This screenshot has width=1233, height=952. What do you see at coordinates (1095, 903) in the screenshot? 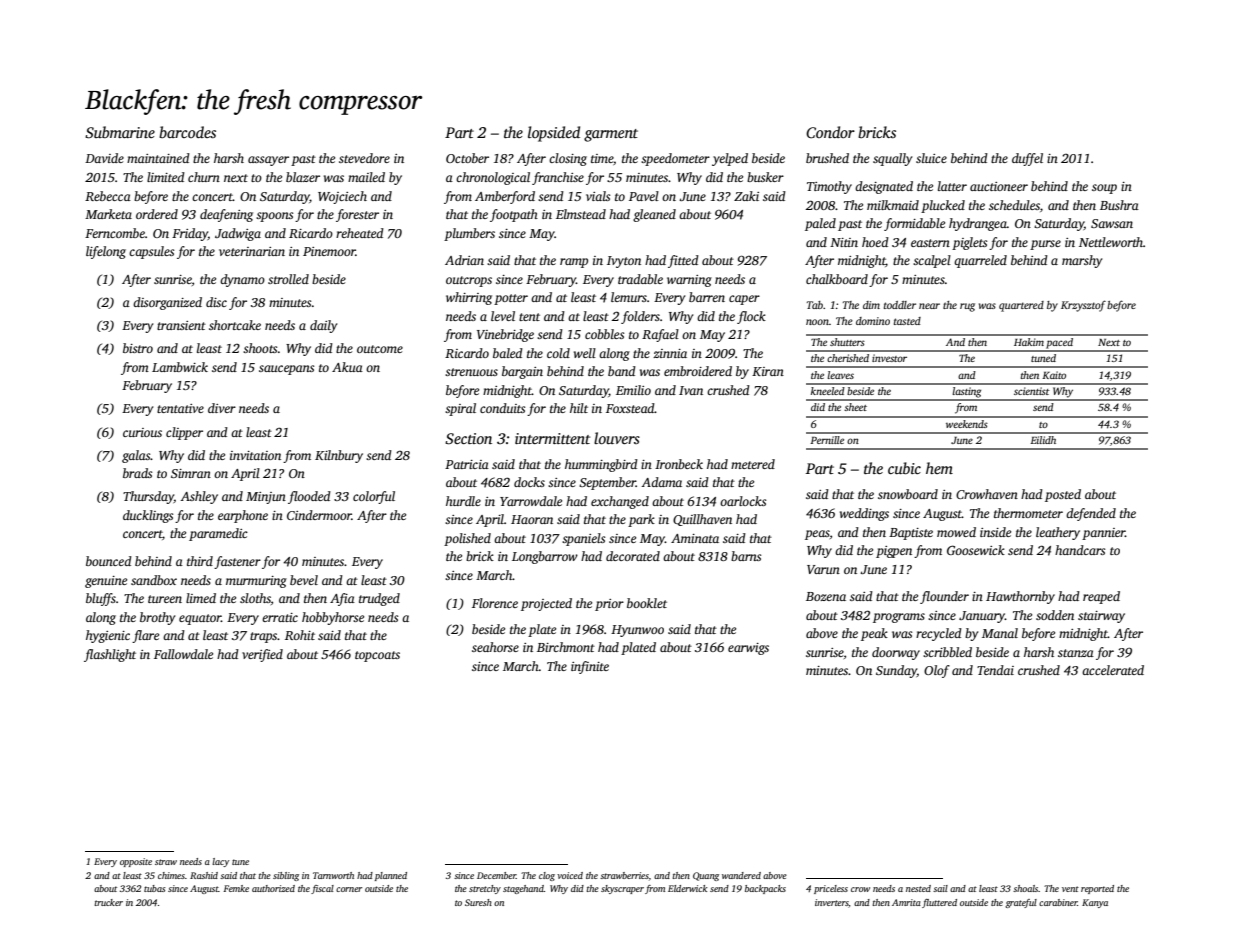
I see `Kanya` at bounding box center [1095, 903].
